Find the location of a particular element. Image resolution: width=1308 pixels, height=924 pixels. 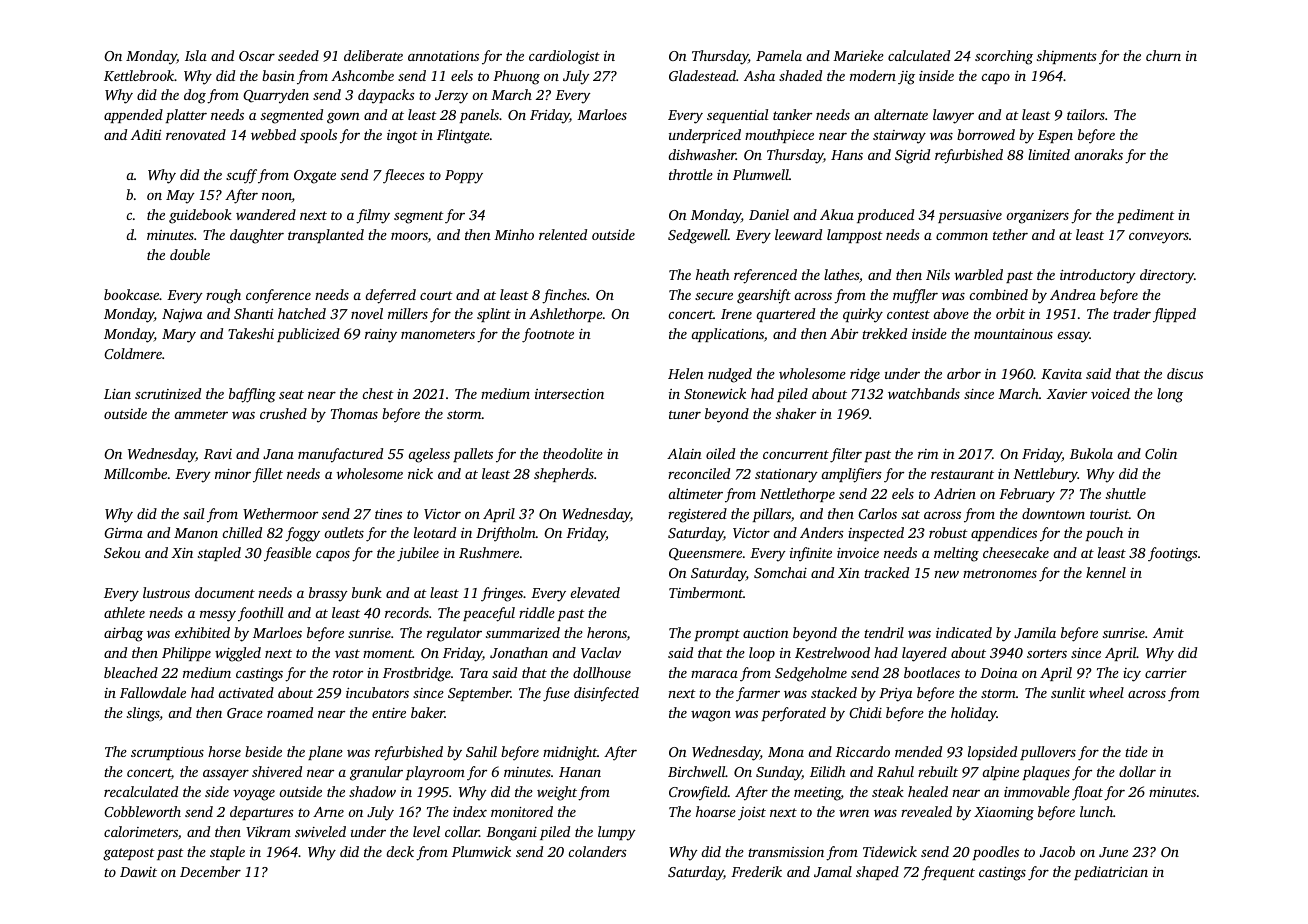

calorimeters is located at coordinates (141, 831).
